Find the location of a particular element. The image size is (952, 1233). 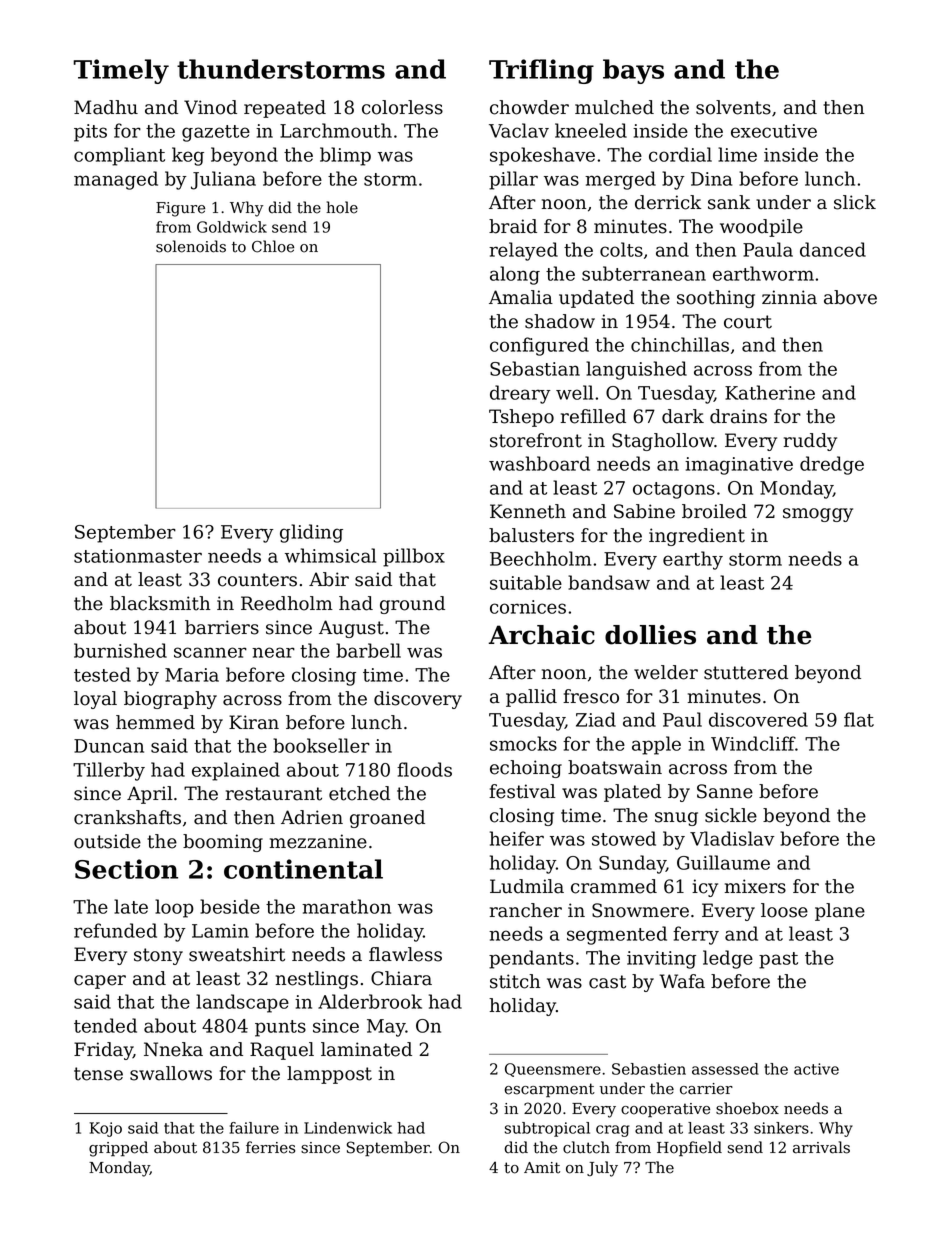

Ziad is located at coordinates (596, 719).
